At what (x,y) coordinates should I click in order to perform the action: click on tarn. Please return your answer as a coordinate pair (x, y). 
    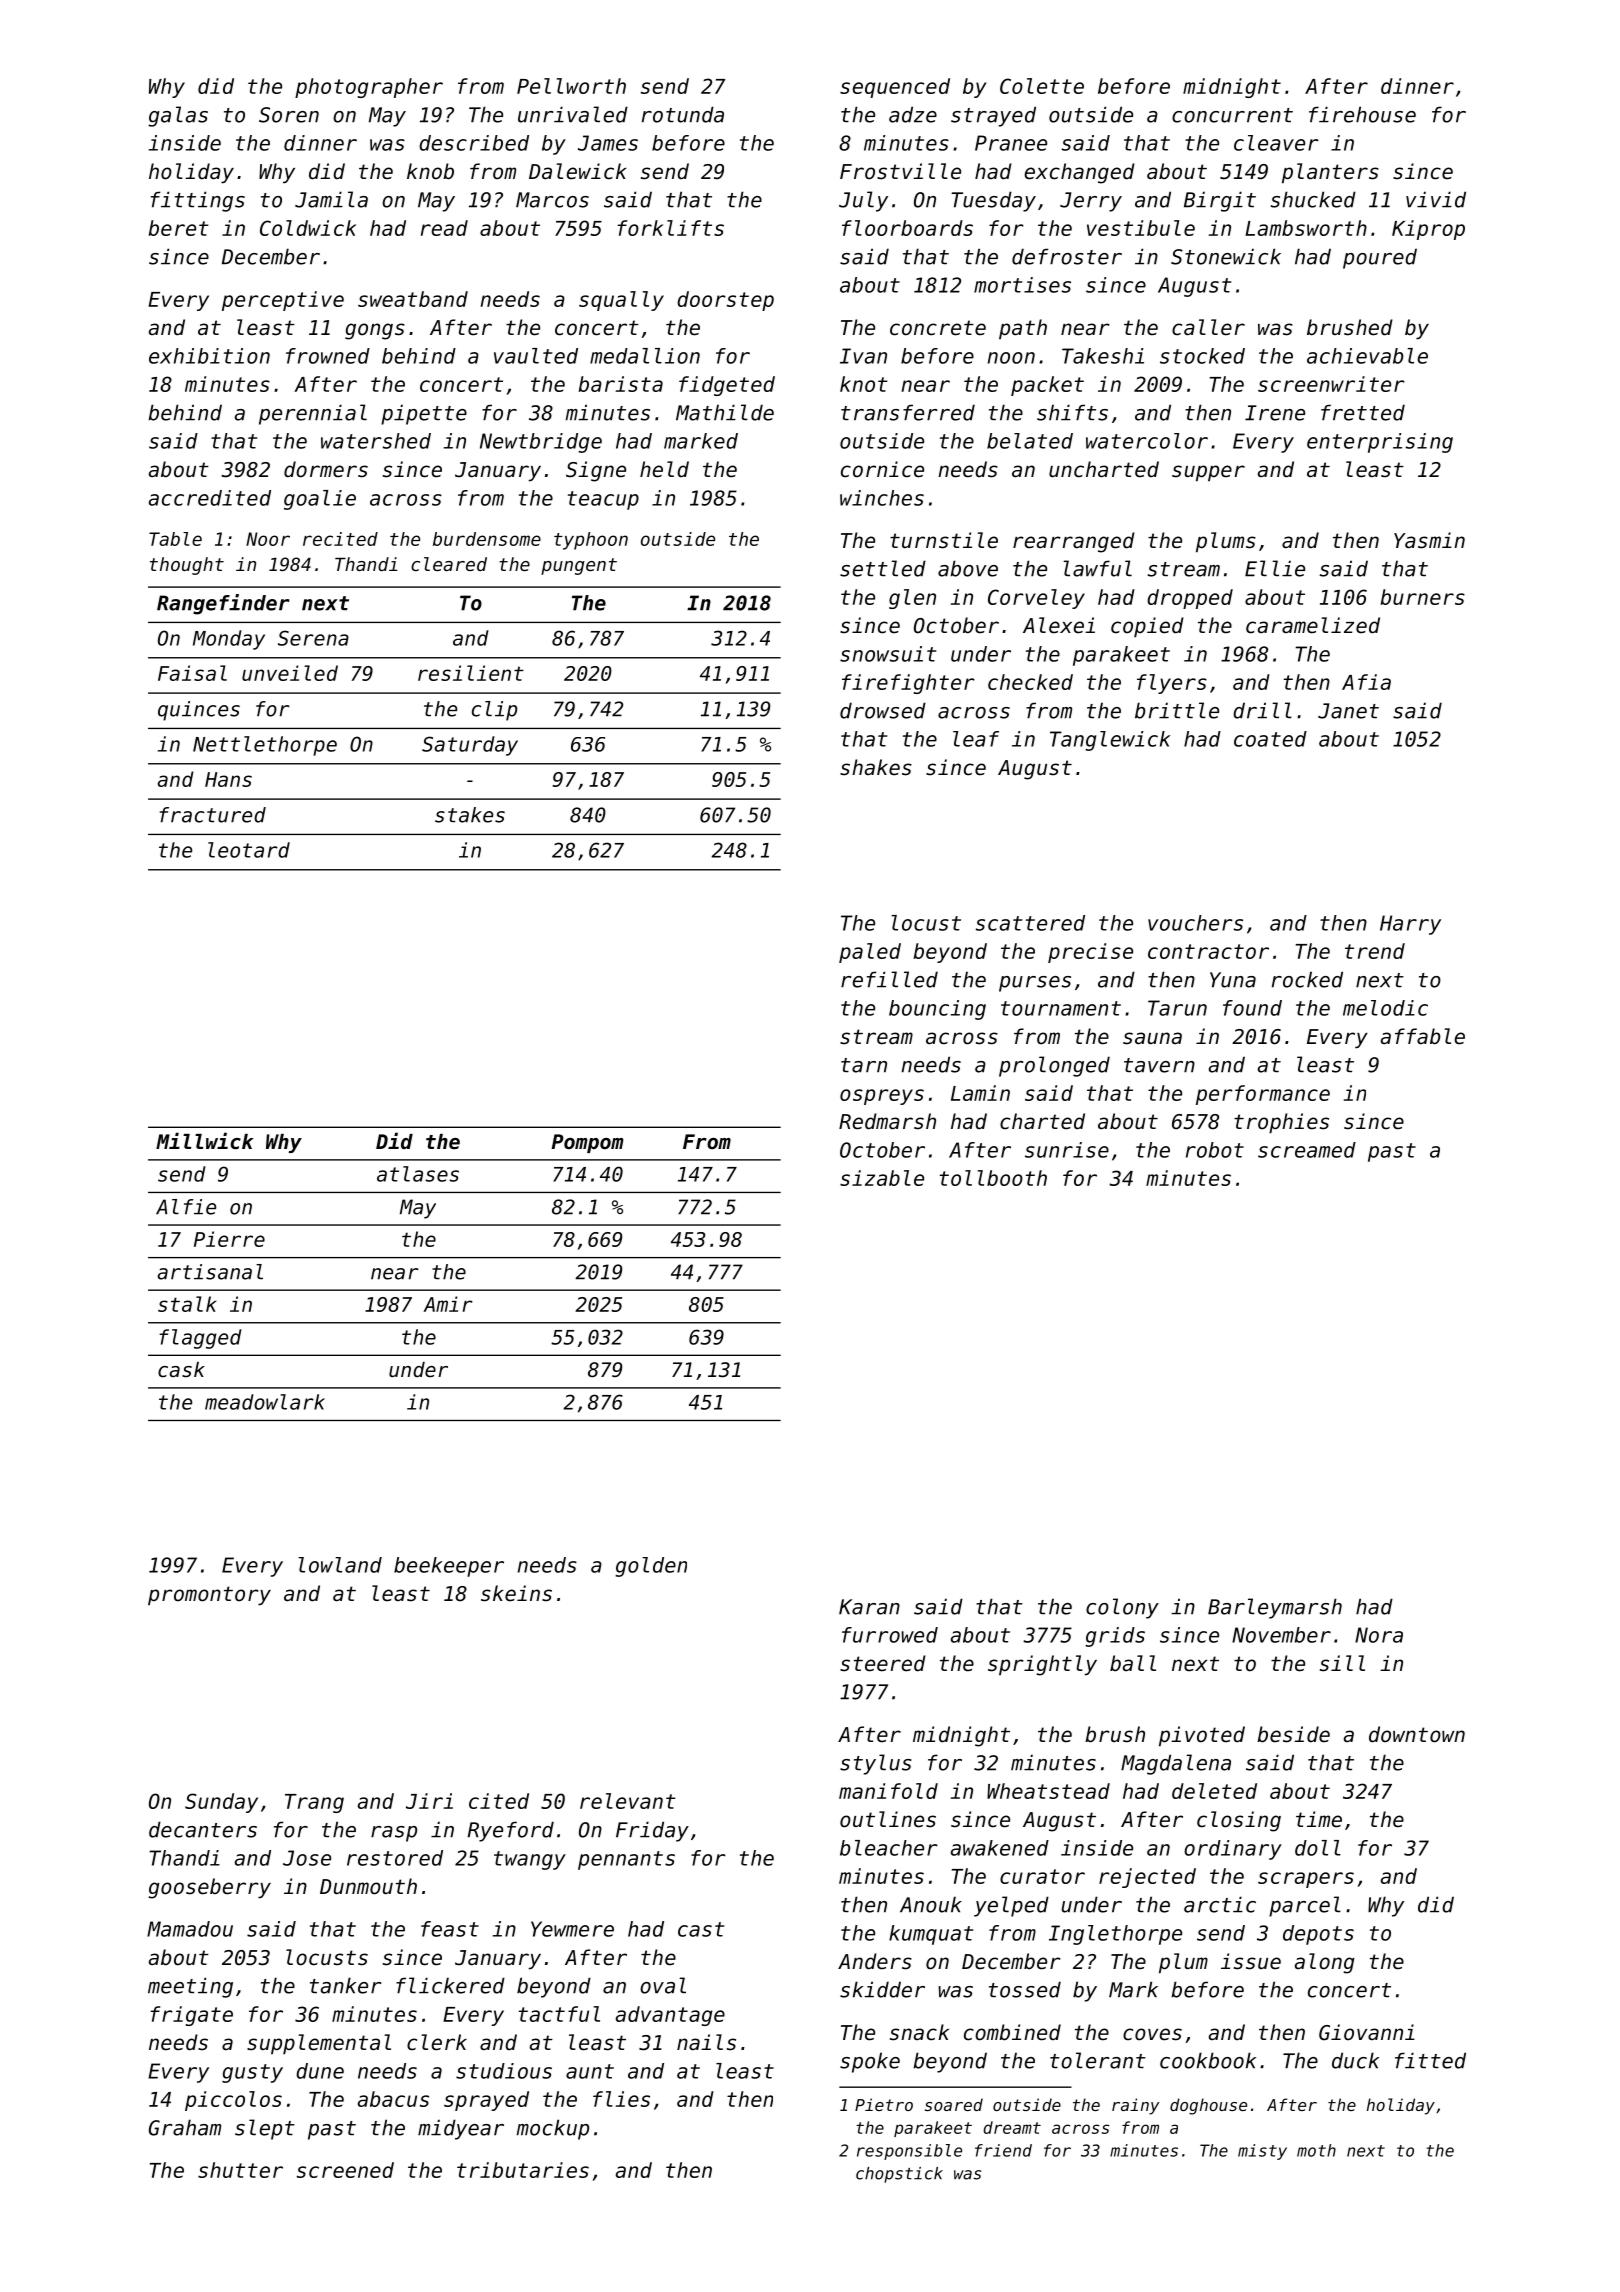
    Looking at the image, I should click on (864, 1065).
